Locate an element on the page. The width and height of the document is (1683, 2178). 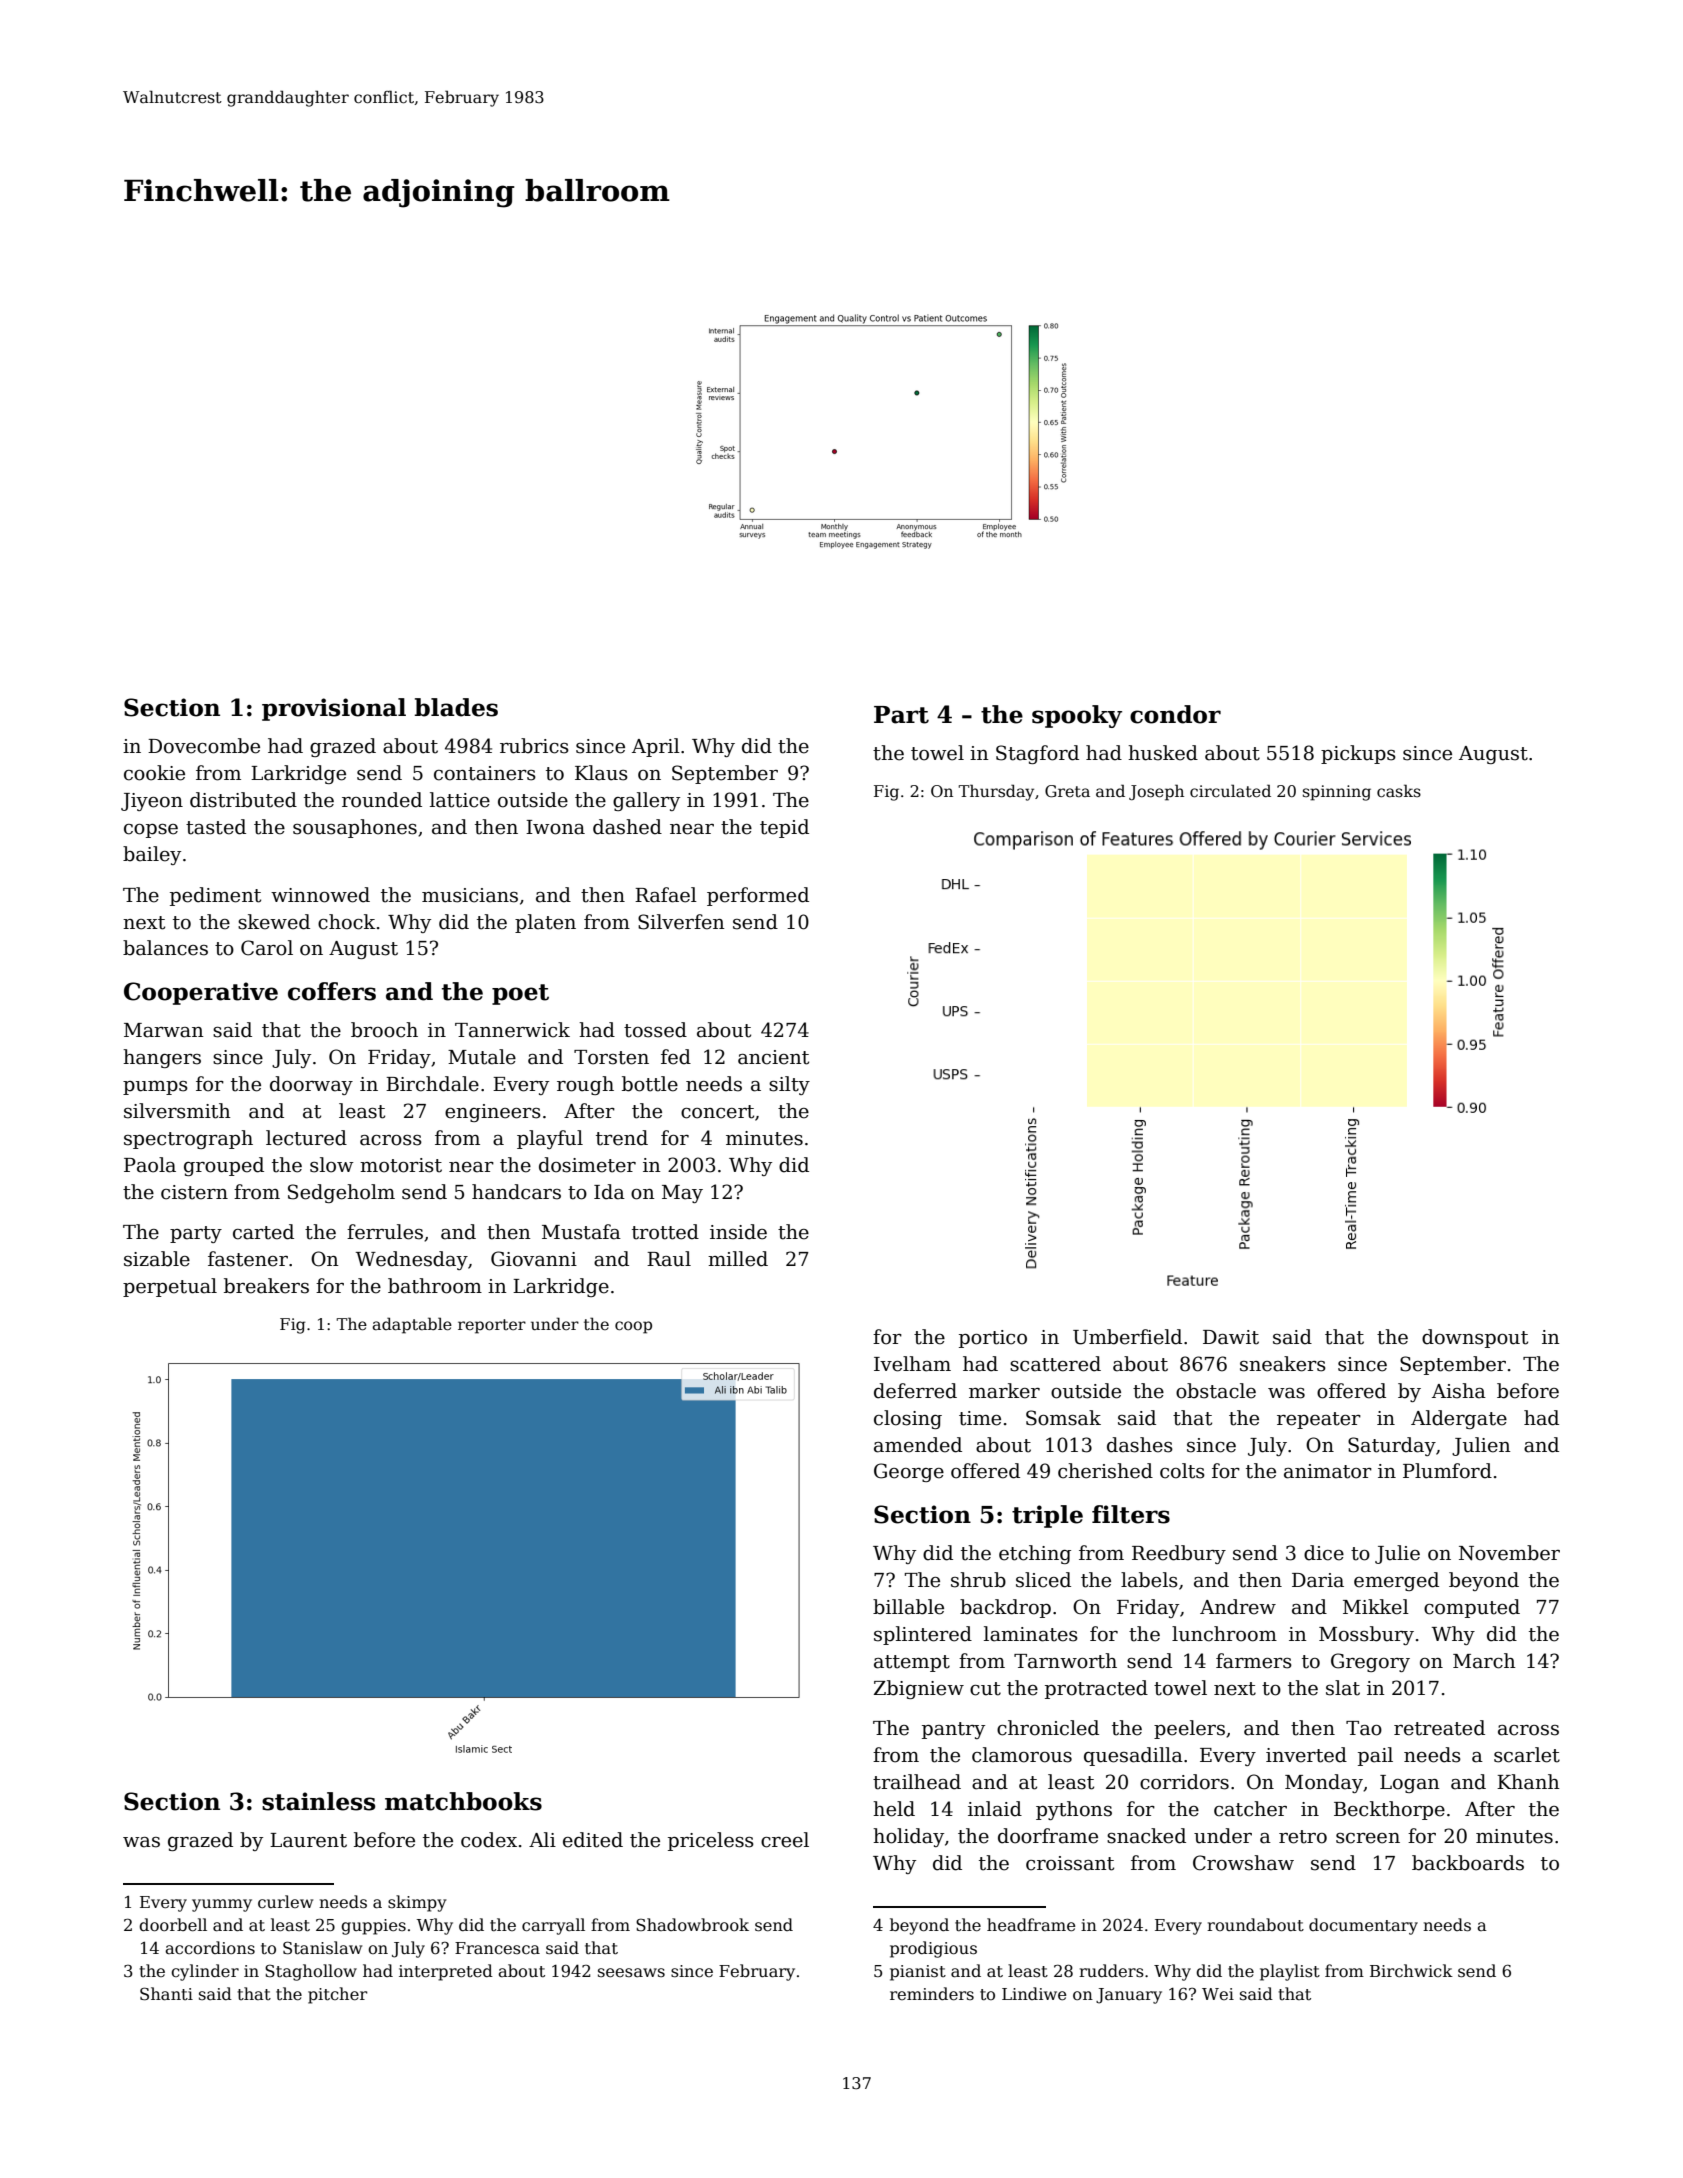
pitcher is located at coordinates (338, 1995).
